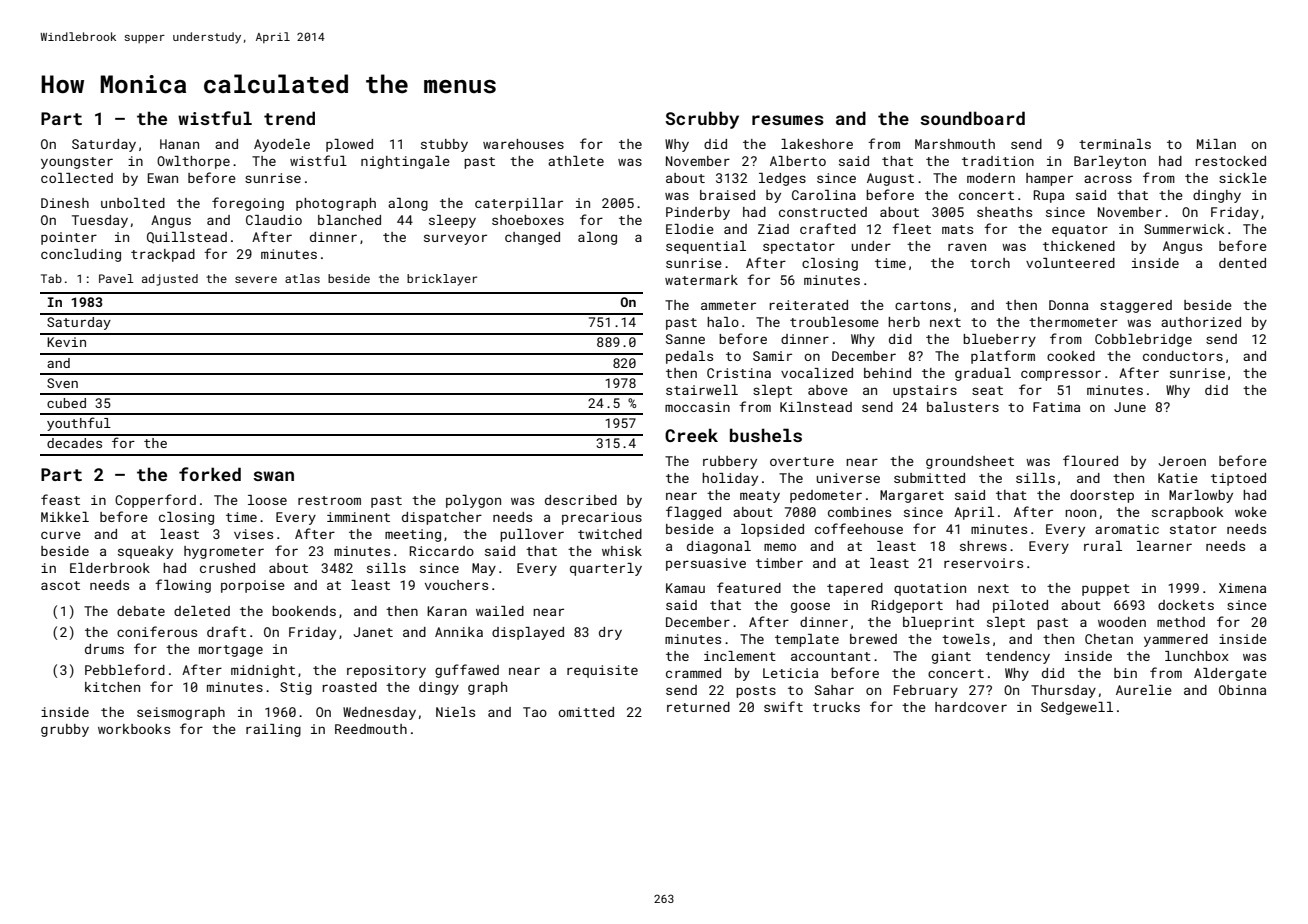 The height and width of the screenshot is (924, 1308). I want to click on shrews, so click(983, 546).
